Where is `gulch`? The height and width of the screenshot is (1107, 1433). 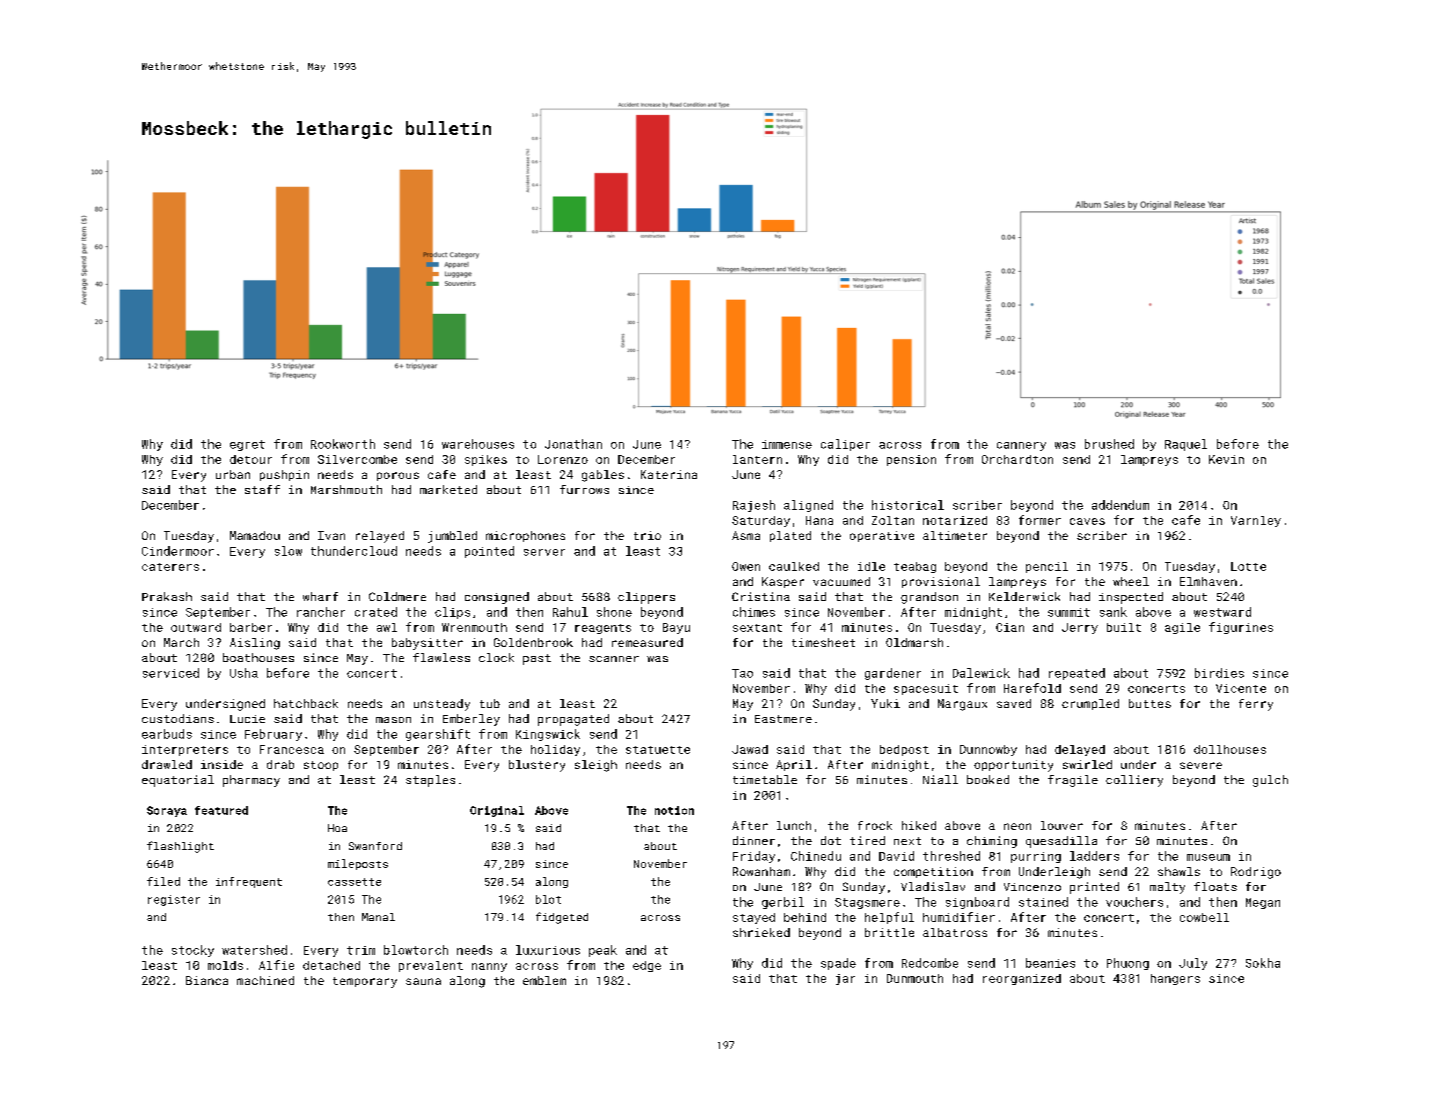
gulch is located at coordinates (1270, 781).
